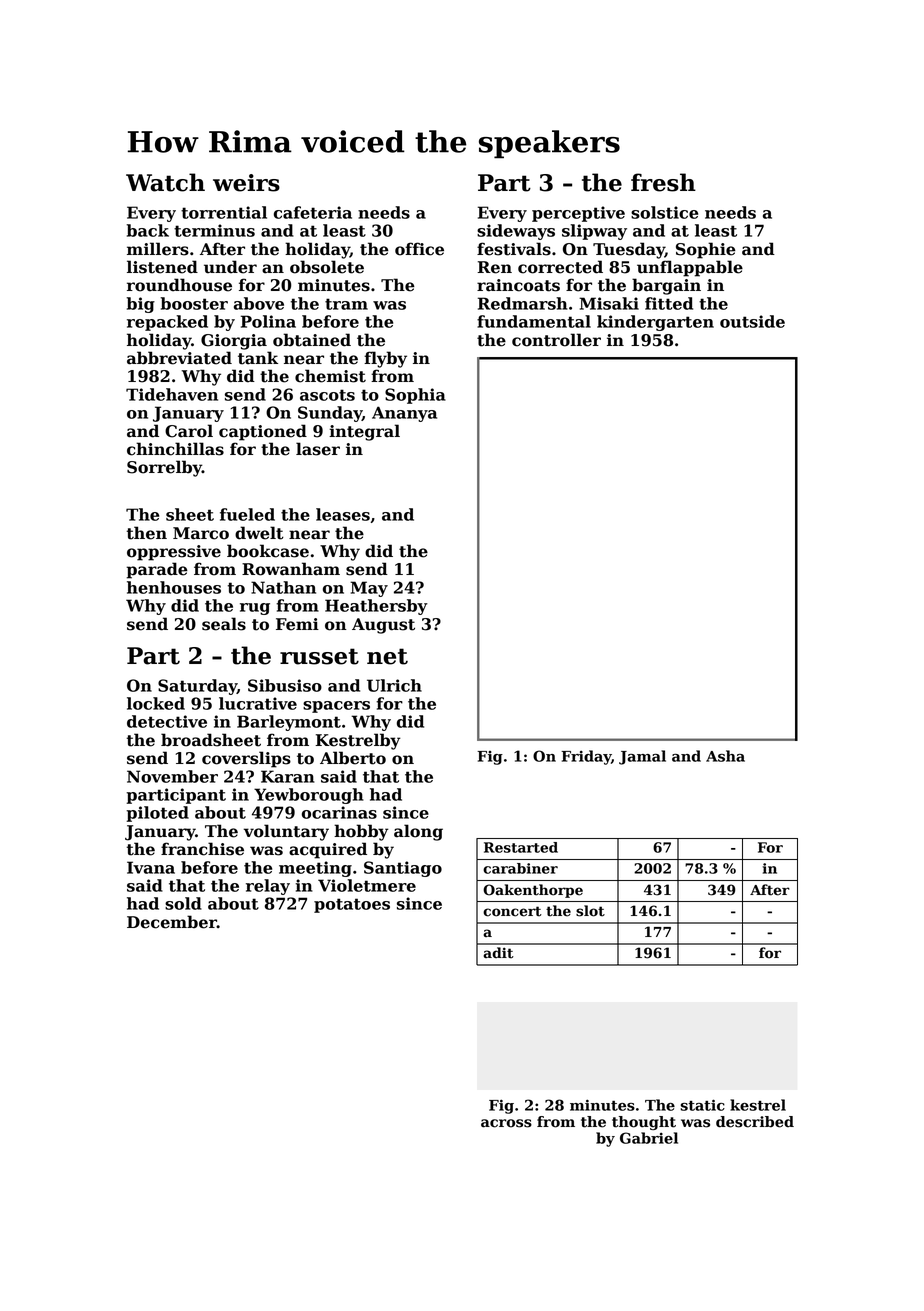  What do you see at coordinates (387, 656) in the page?
I see `net` at bounding box center [387, 656].
